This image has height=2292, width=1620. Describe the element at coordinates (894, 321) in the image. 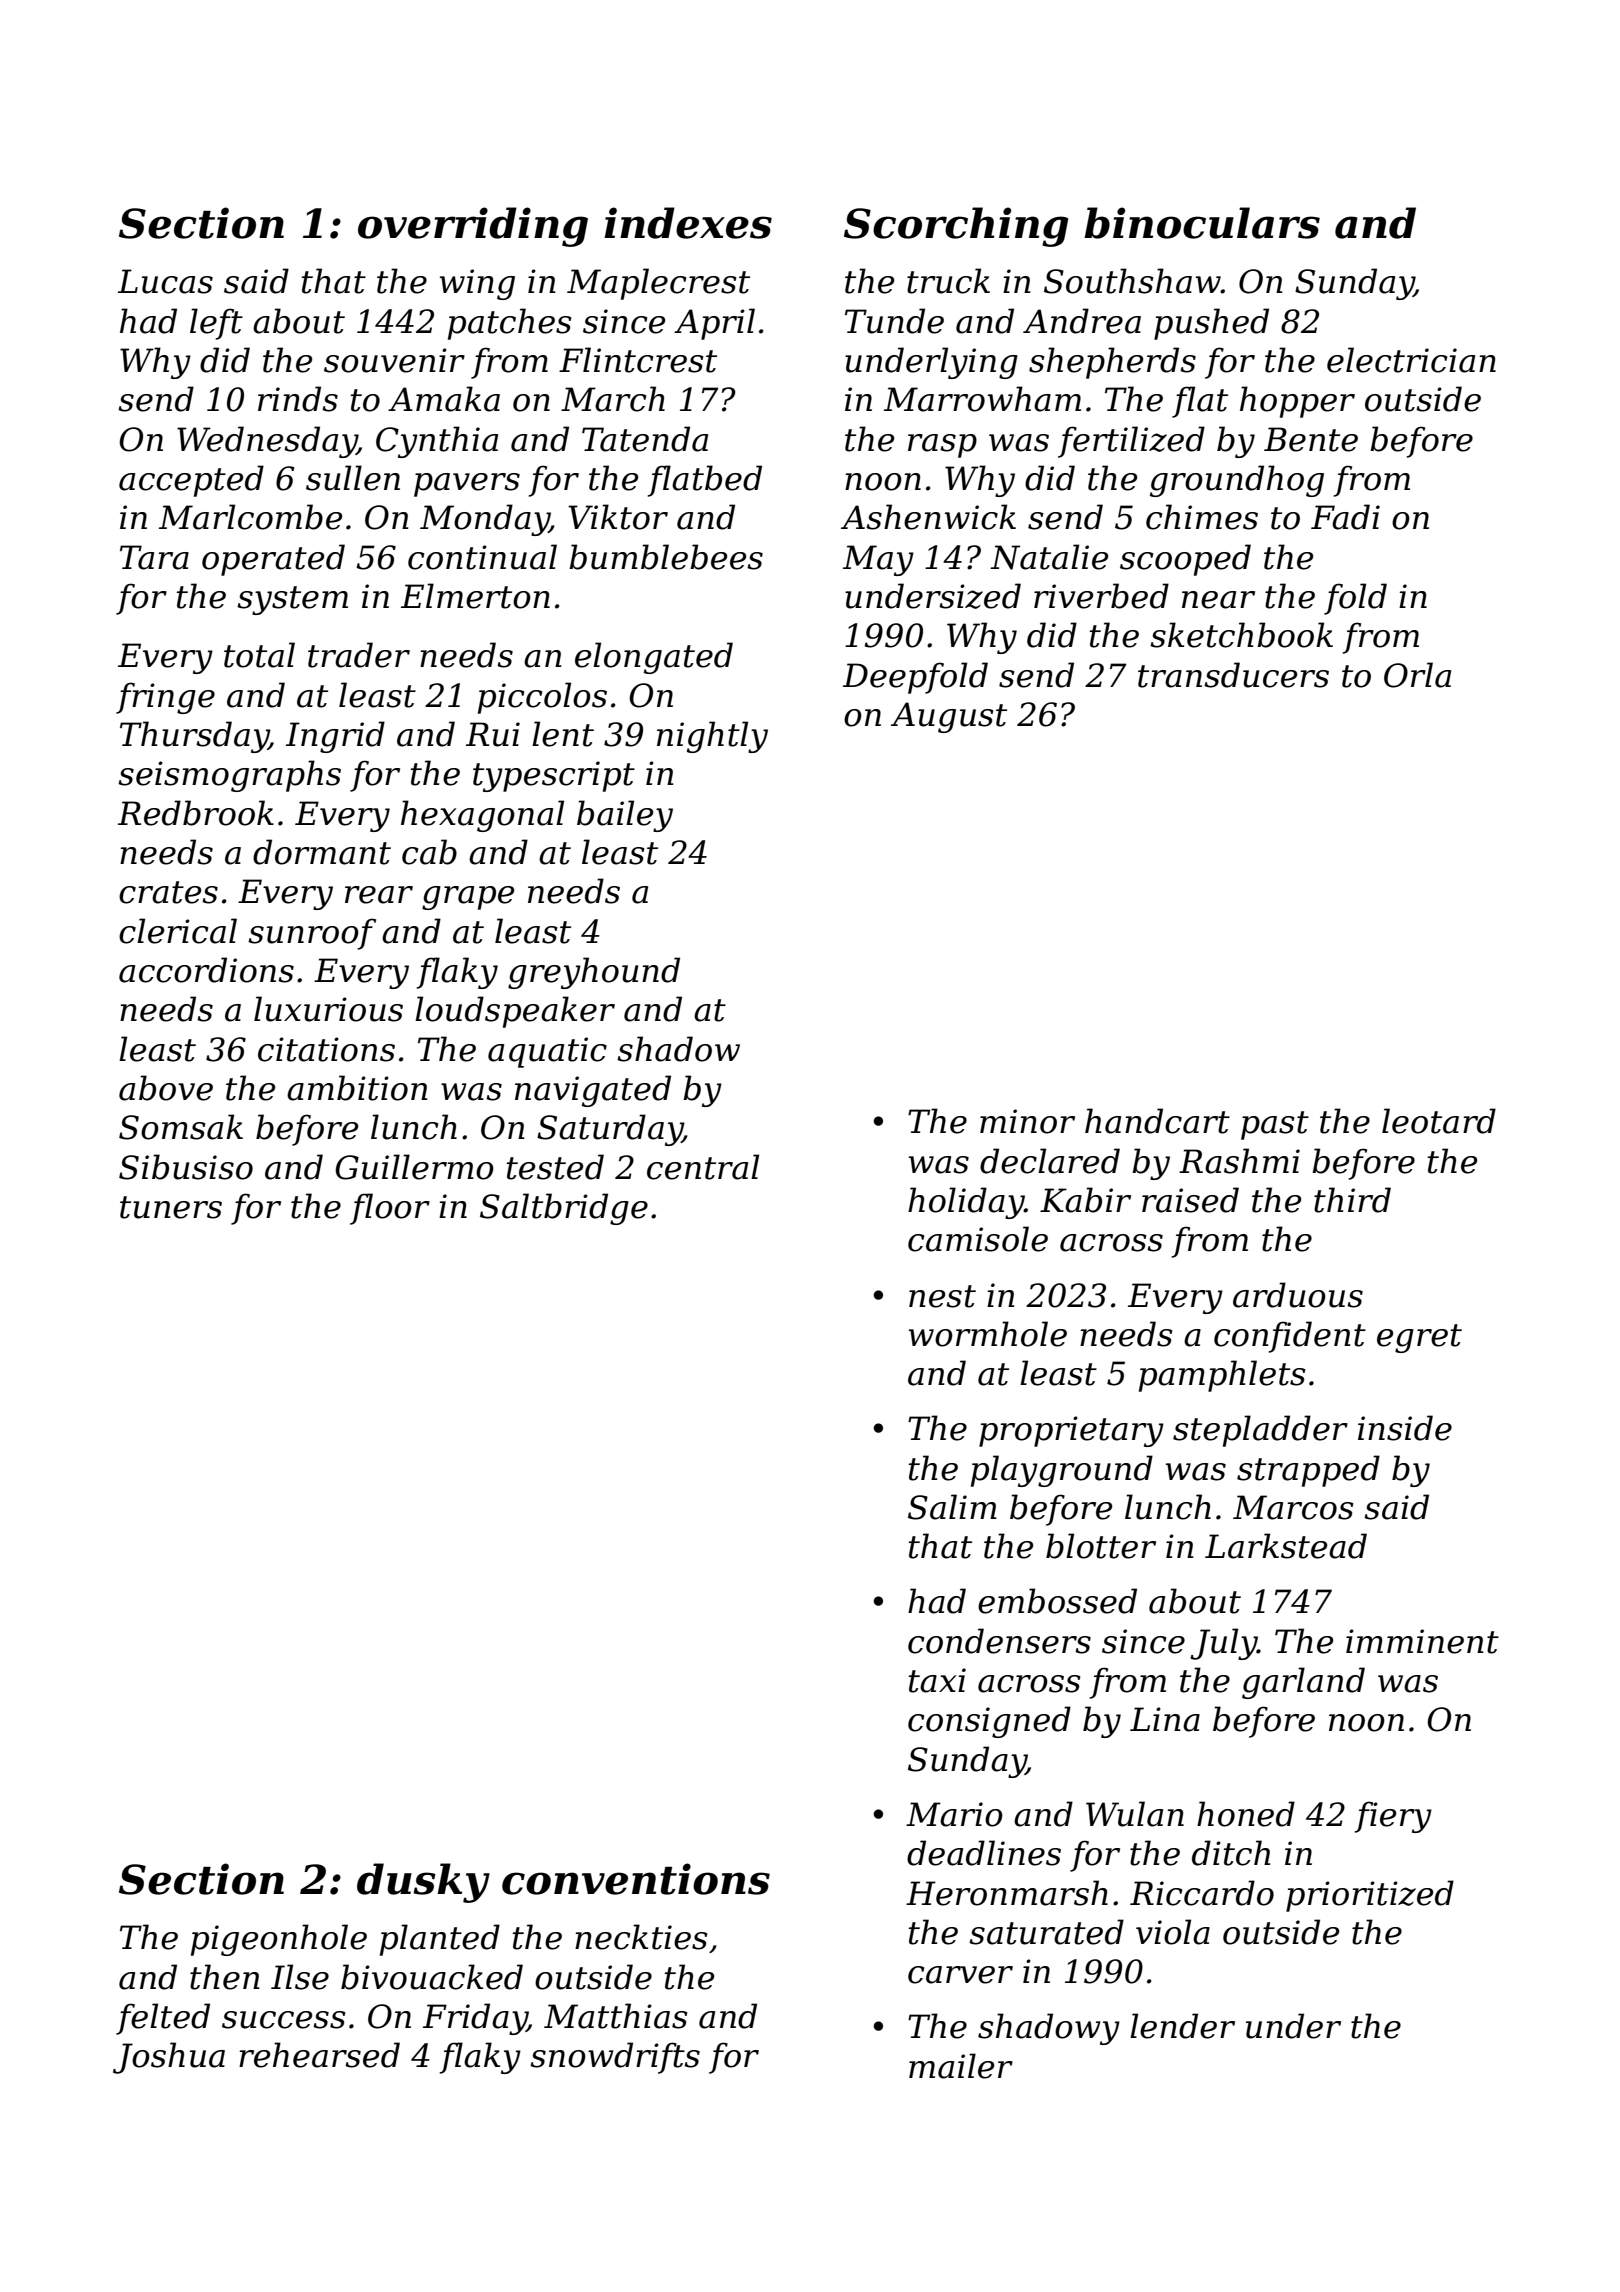

I see `Tunde` at that location.
